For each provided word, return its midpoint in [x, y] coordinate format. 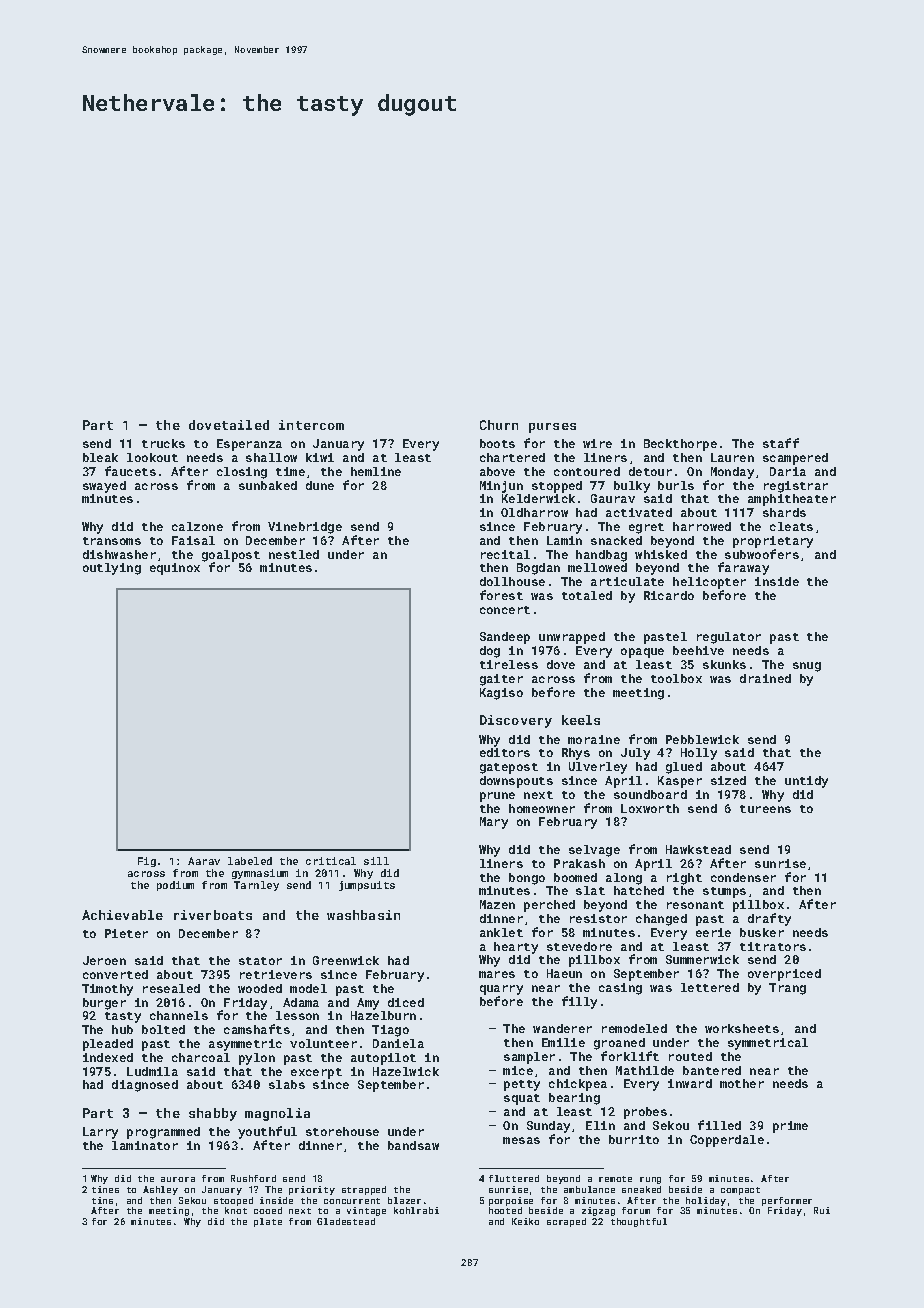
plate [268, 1222]
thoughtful [639, 1222]
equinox [175, 569]
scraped [566, 1222]
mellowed [597, 567]
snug [807, 667]
